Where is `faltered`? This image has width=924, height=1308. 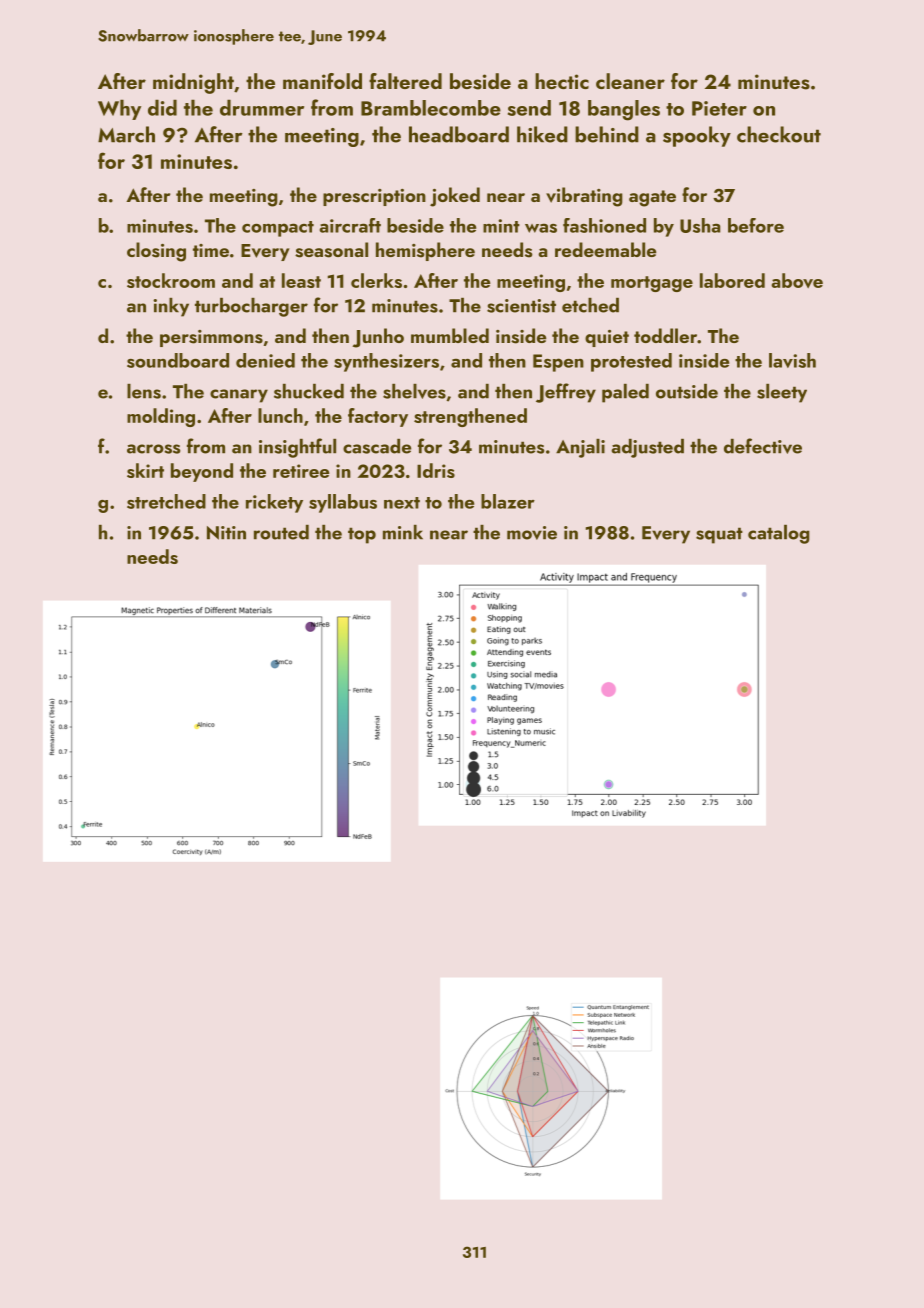
faltered is located at coordinates (405, 81).
